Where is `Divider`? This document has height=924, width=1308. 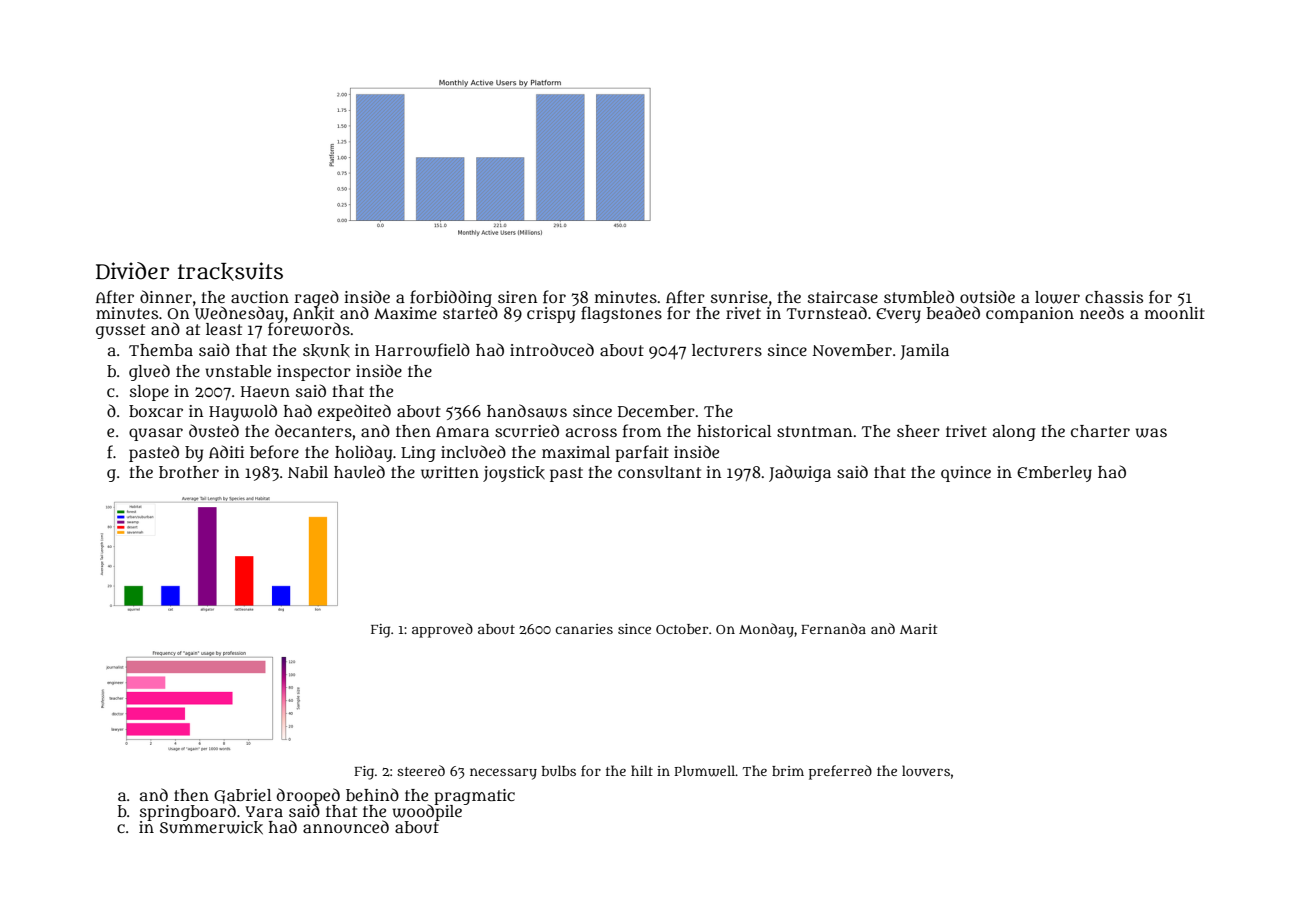
Divider is located at coordinates (132, 271).
